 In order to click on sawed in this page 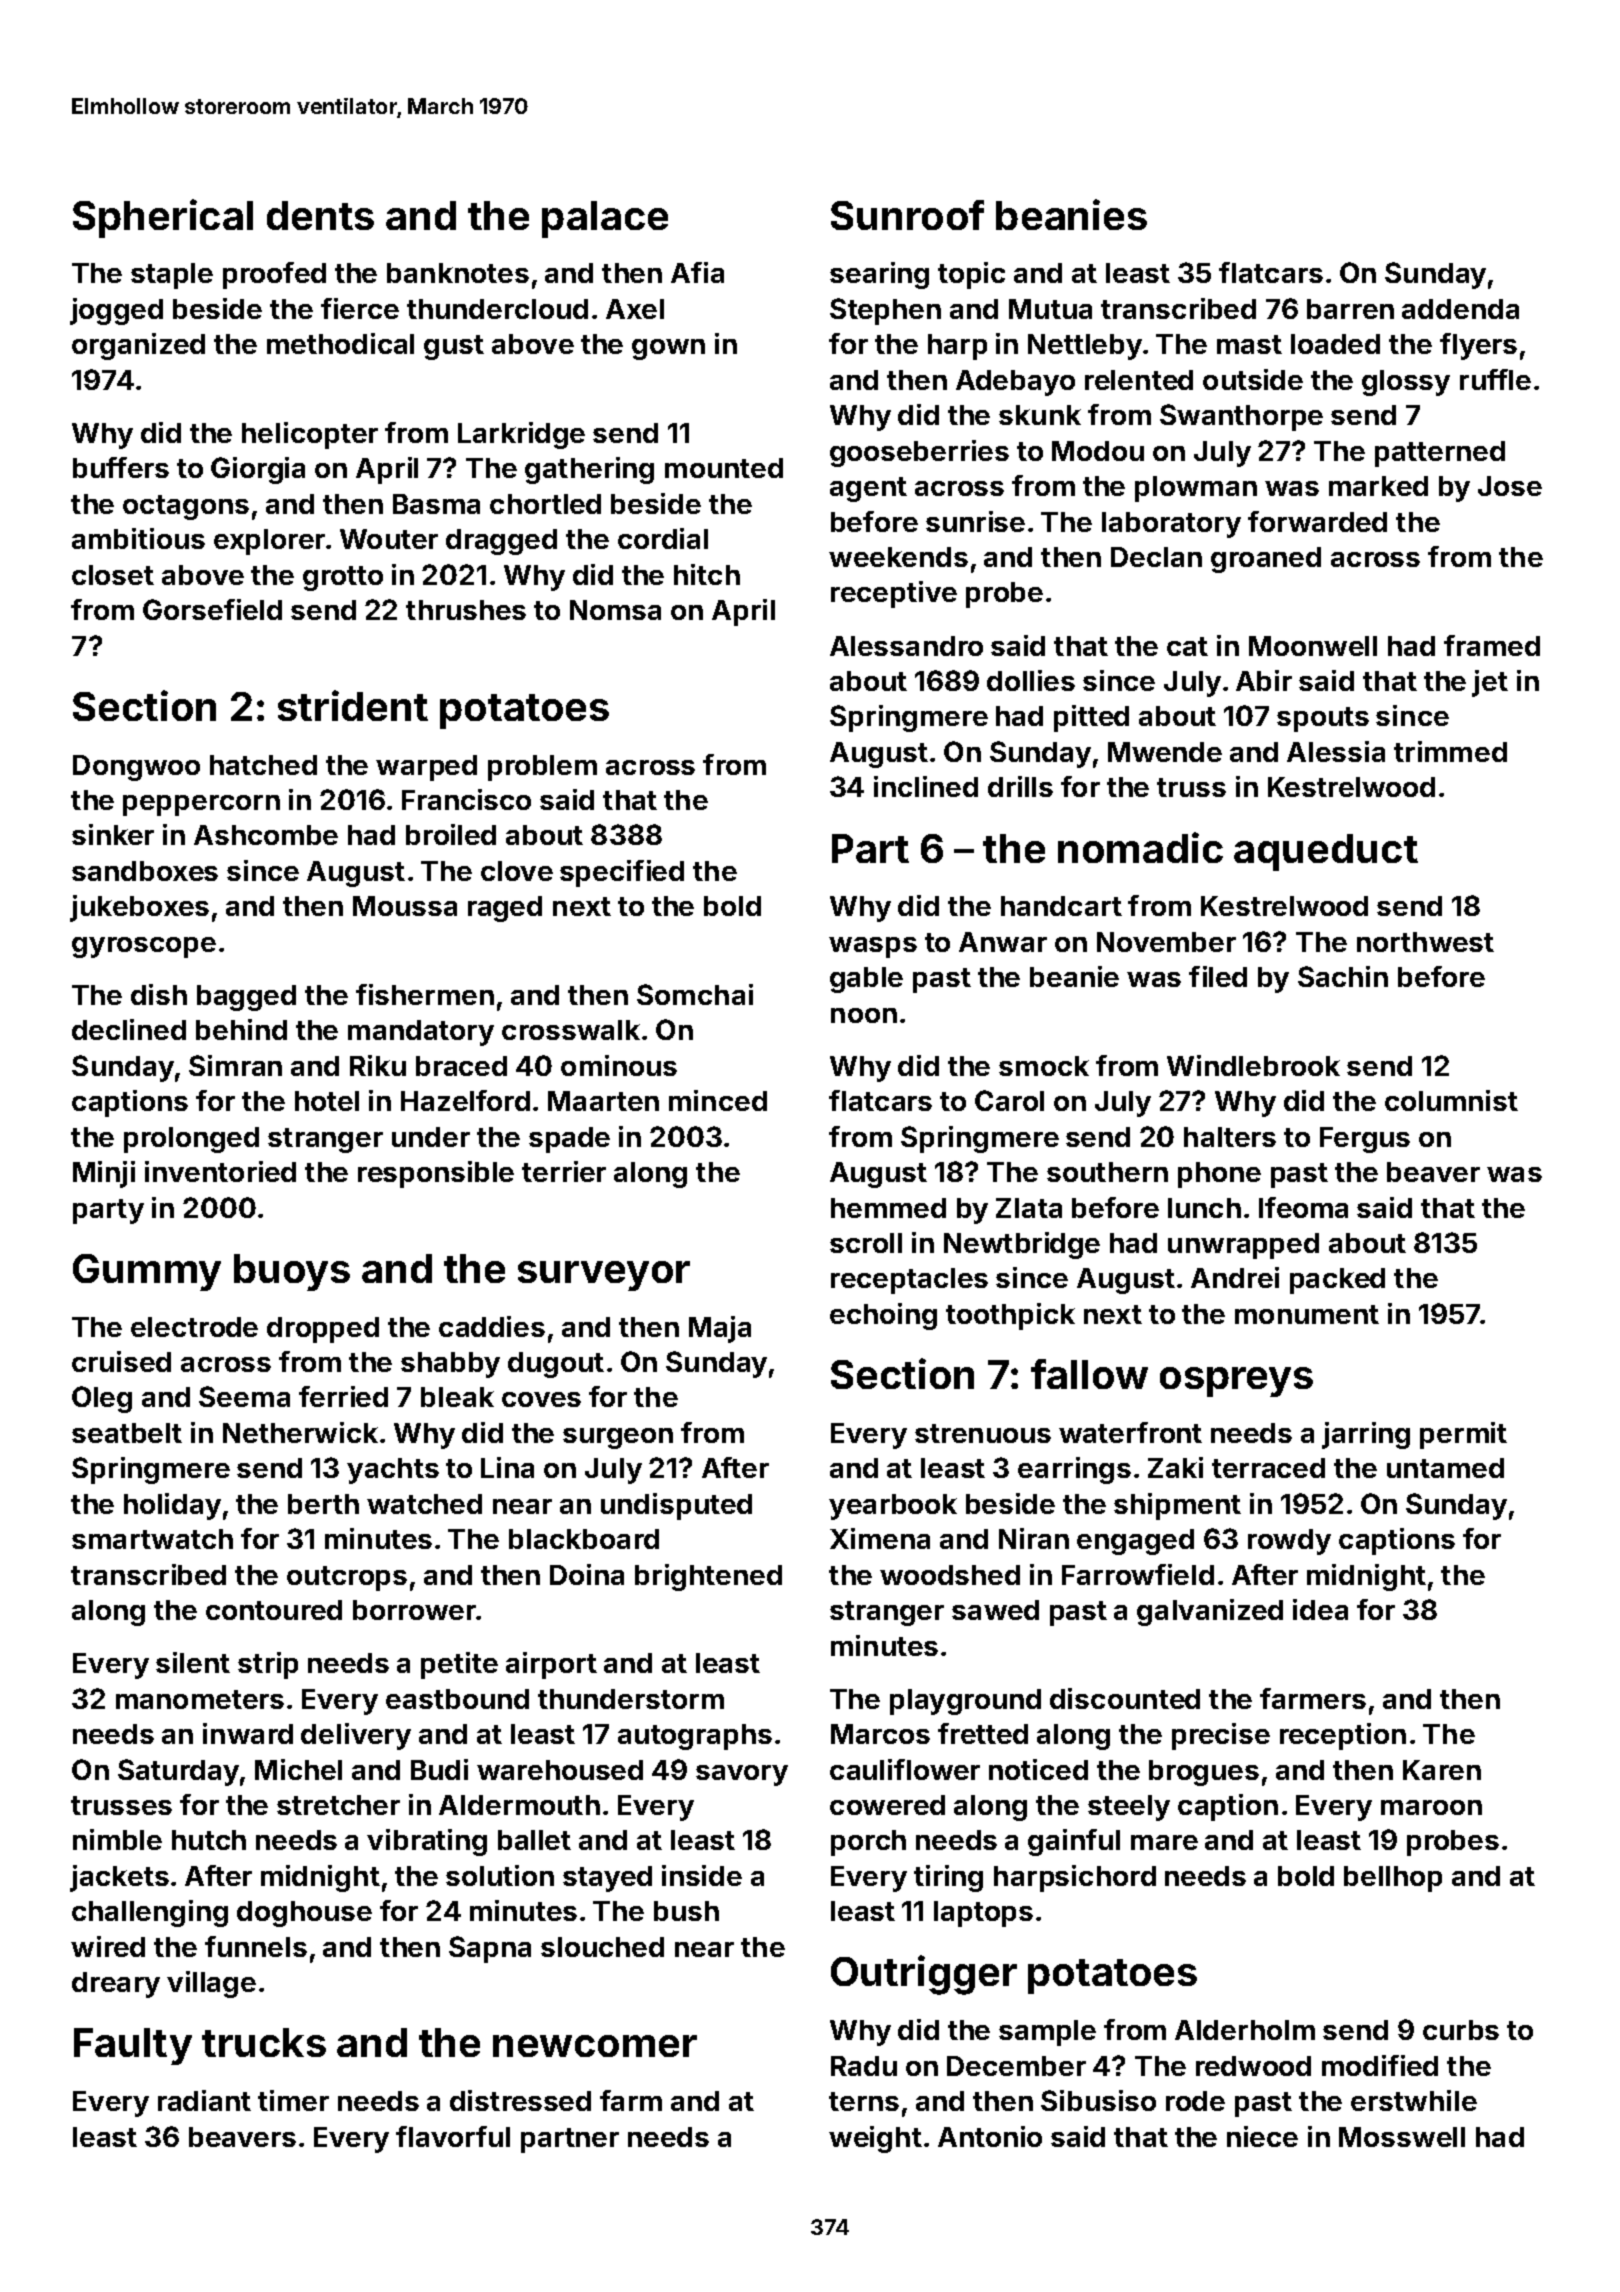, I will do `click(995, 1610)`.
